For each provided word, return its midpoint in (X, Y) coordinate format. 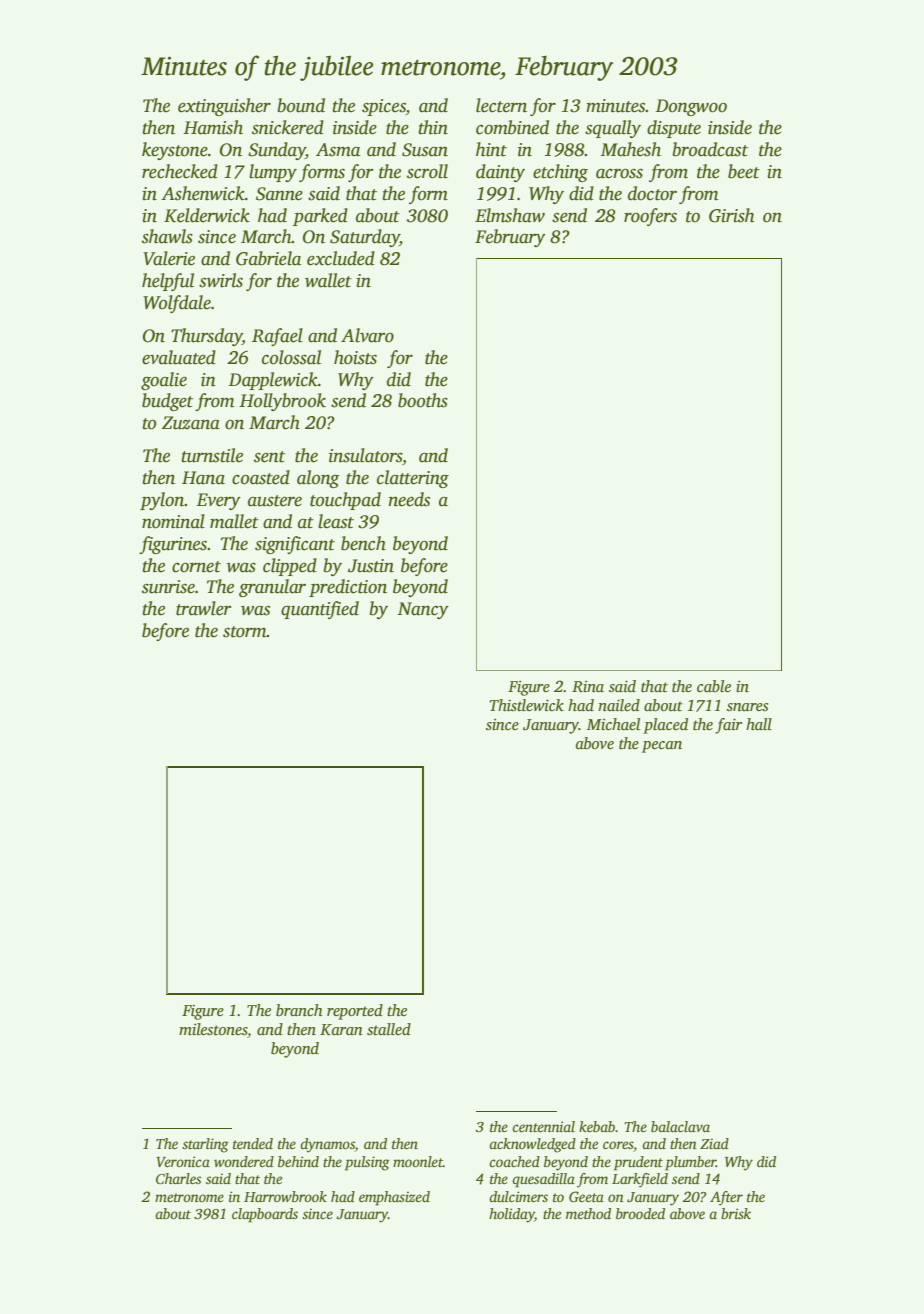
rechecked (180, 171)
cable (714, 686)
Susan (425, 150)
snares (747, 707)
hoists (355, 357)
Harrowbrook (285, 1196)
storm (245, 632)
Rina (588, 686)
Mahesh (630, 149)
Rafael (277, 337)
